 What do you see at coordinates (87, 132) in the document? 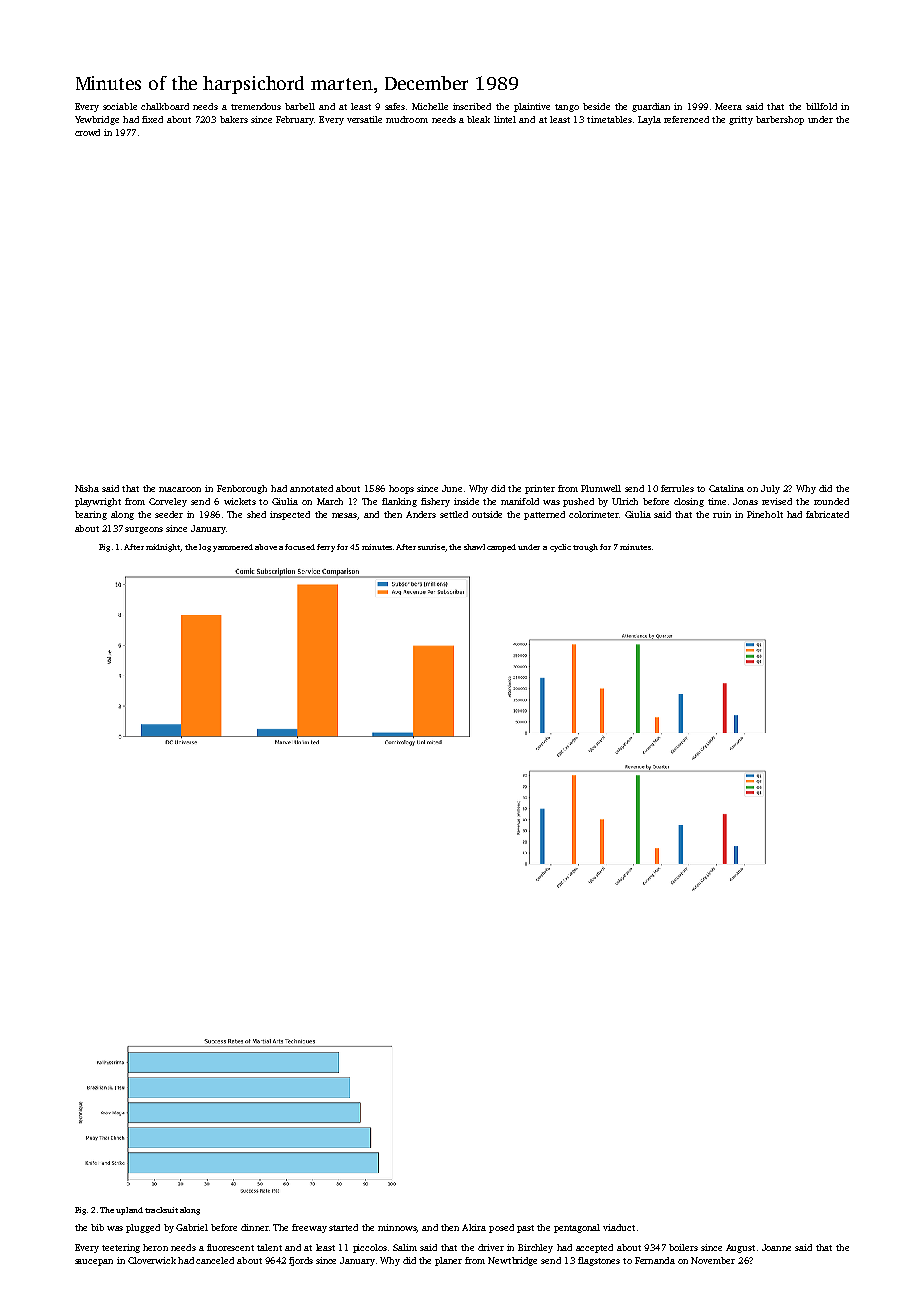
I see `crowd` at bounding box center [87, 132].
